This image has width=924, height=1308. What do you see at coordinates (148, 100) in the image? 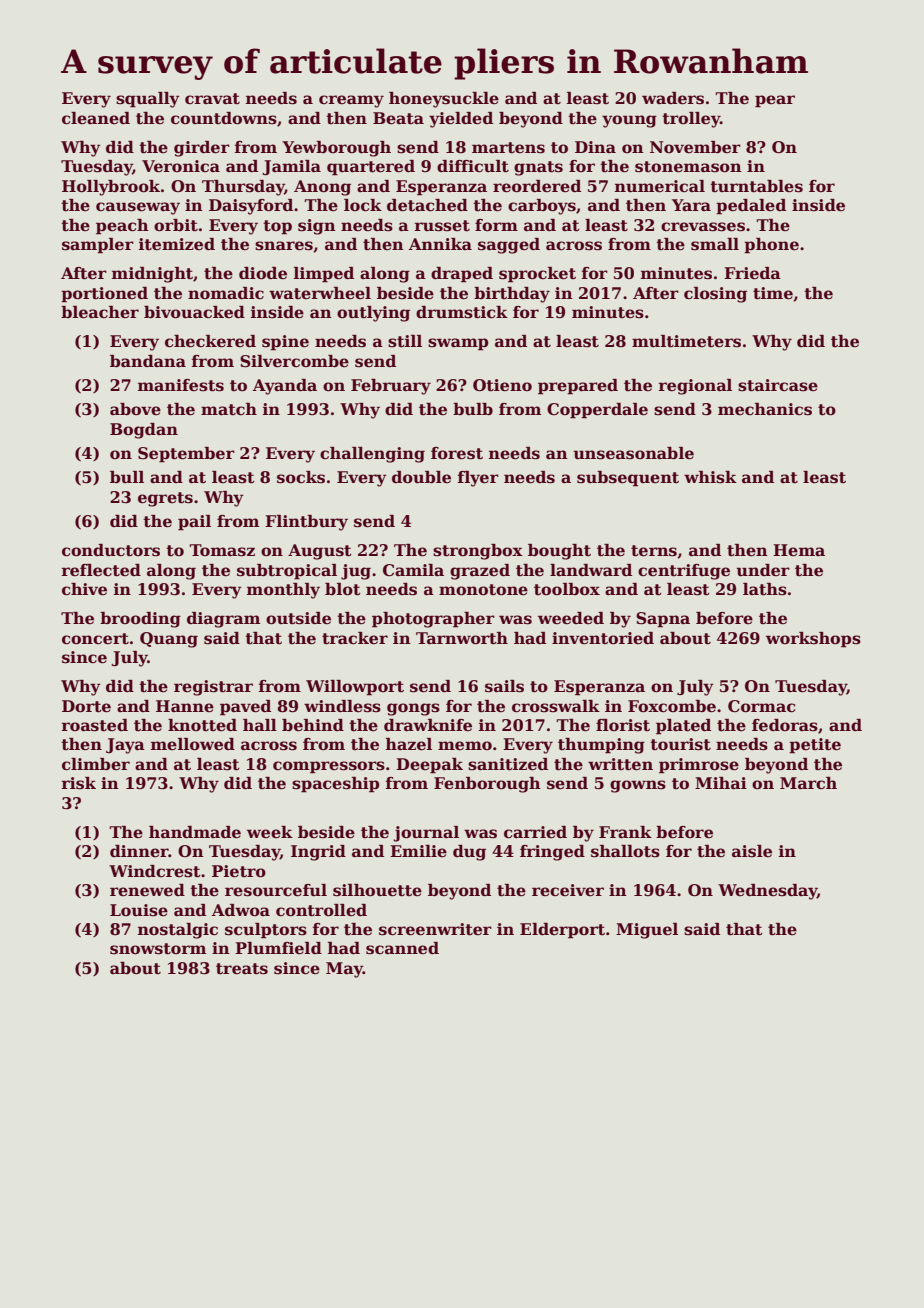
I see `squally` at bounding box center [148, 100].
